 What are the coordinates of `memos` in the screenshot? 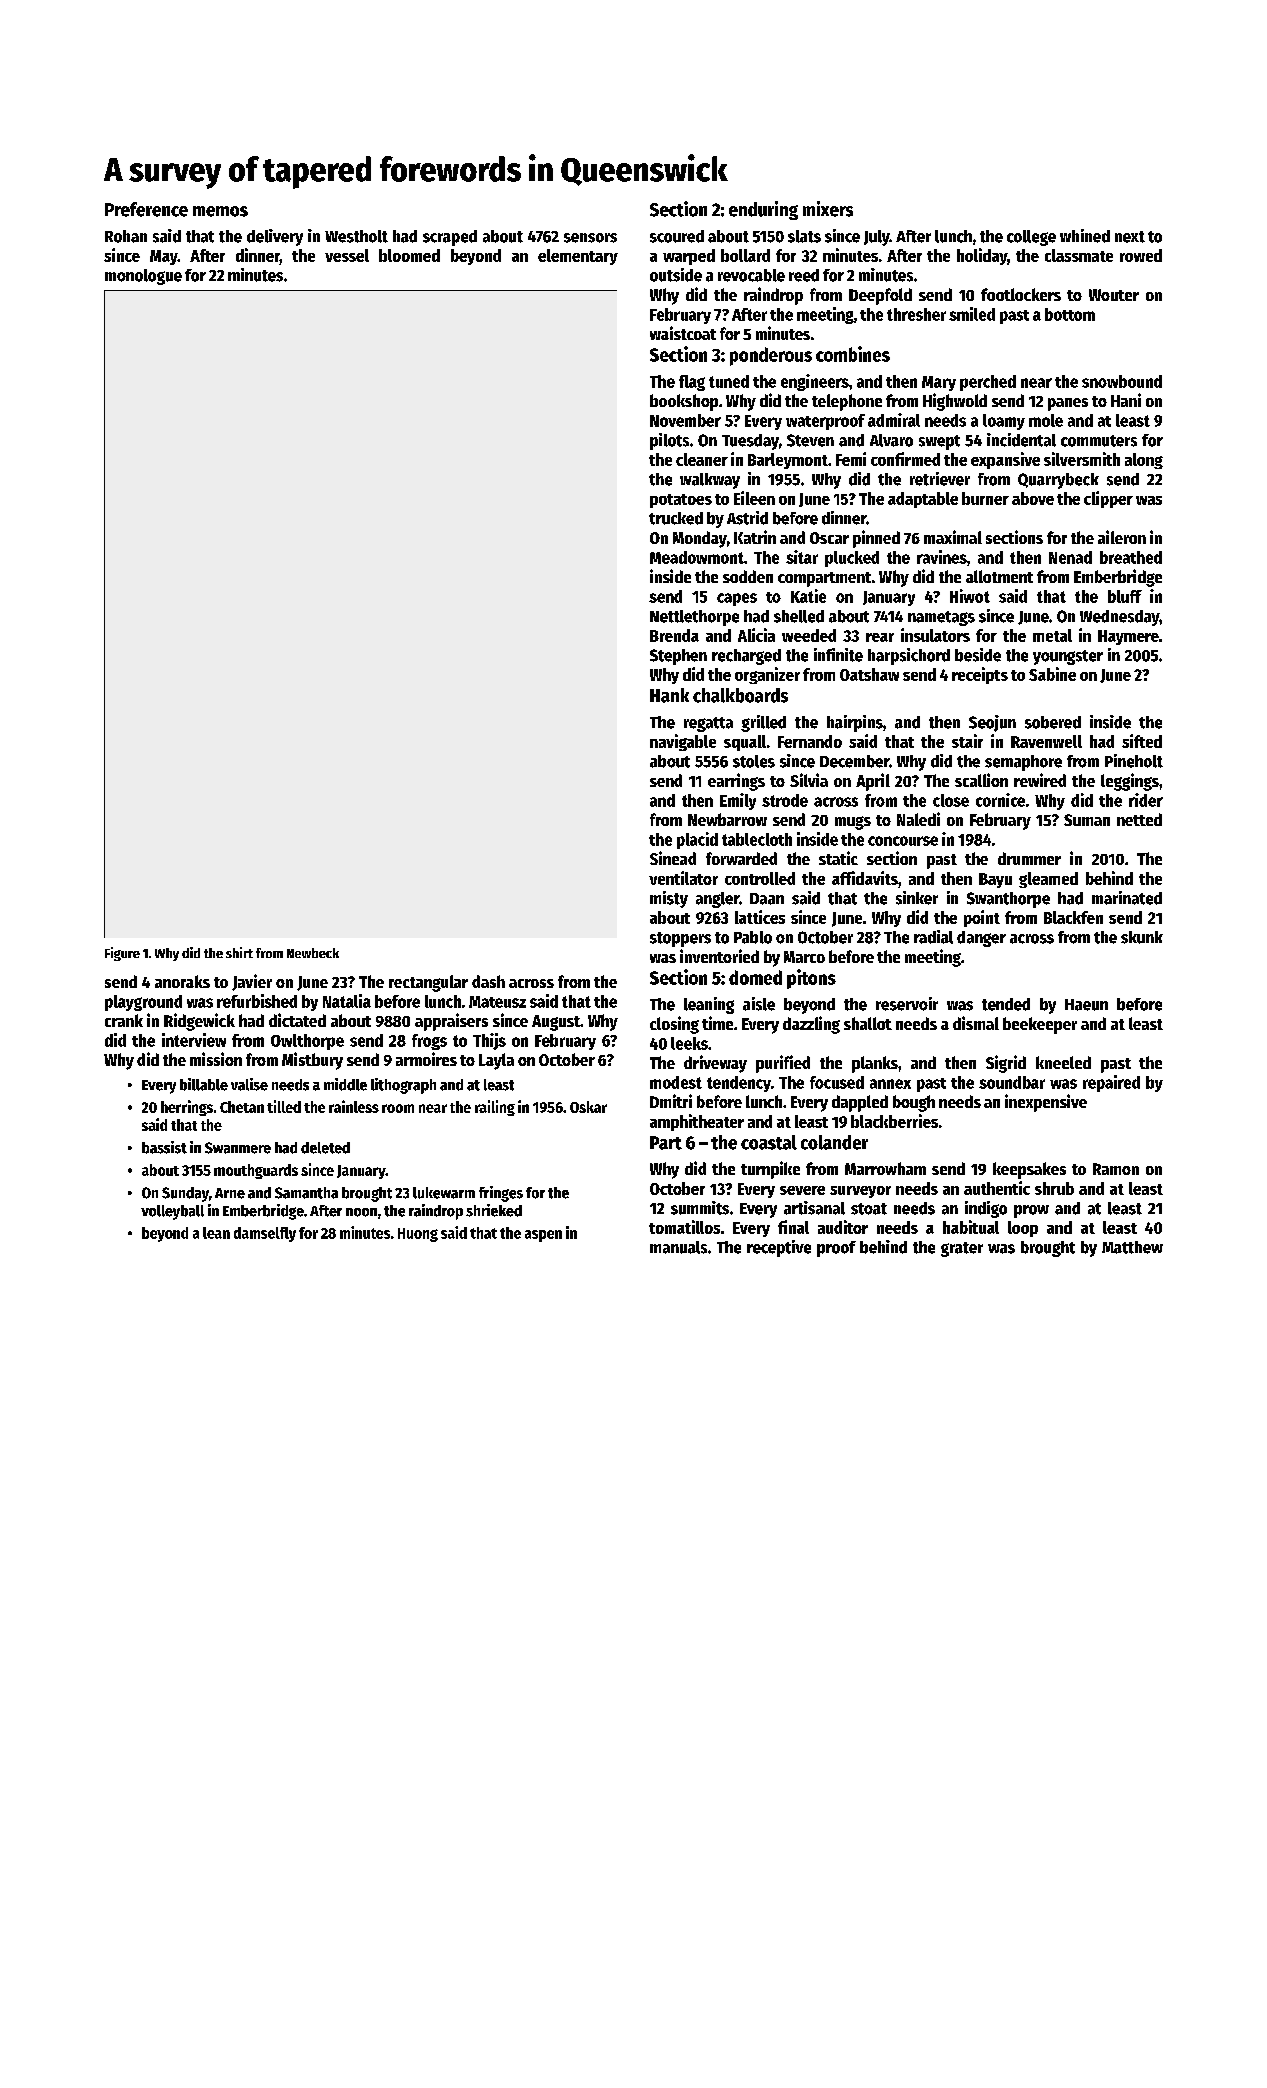 It's located at (220, 211).
